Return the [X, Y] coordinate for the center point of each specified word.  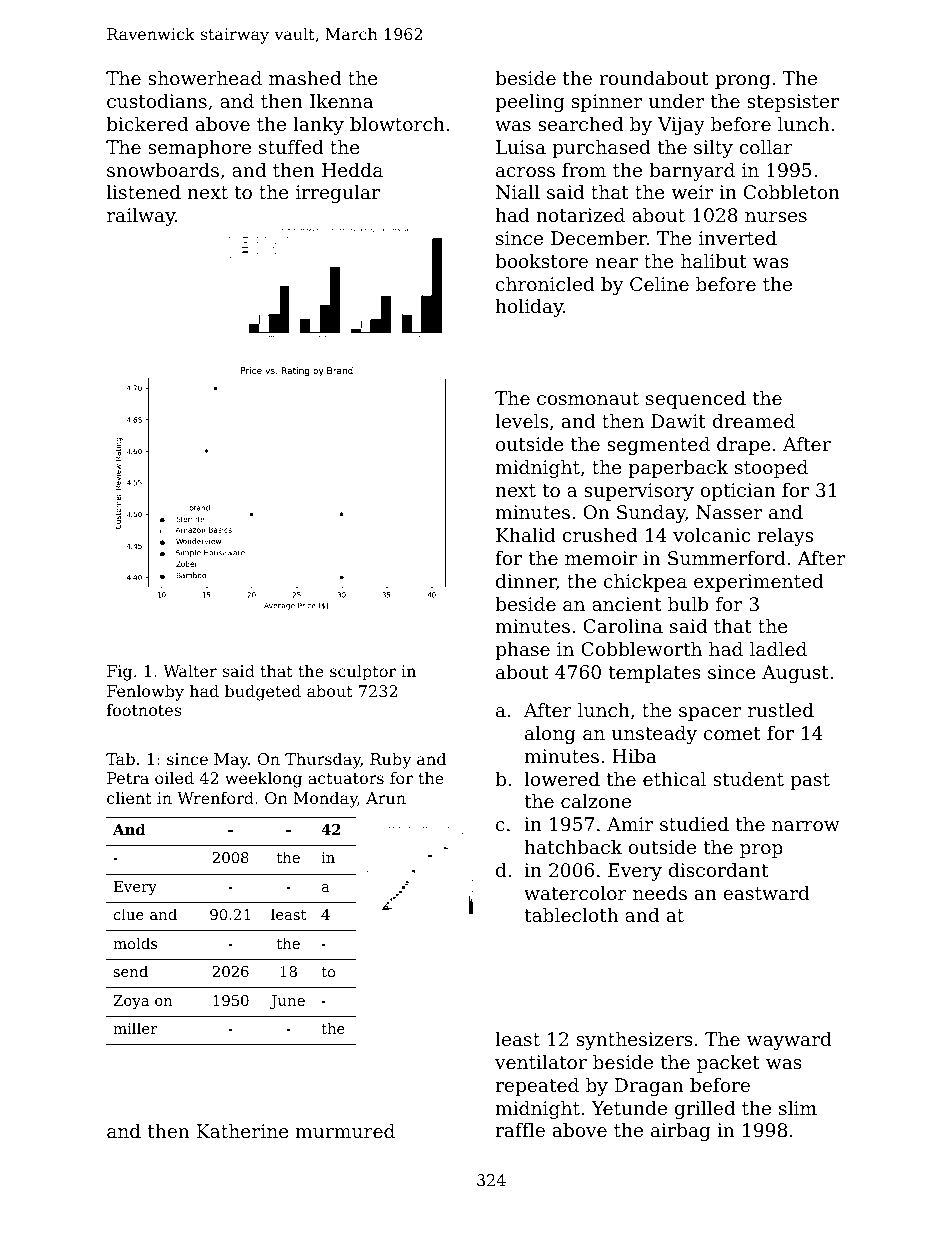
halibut [714, 261]
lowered [562, 779]
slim [798, 1108]
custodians [157, 101]
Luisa [521, 147]
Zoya [131, 1002]
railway [141, 217]
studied [694, 824]
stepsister [793, 103]
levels [521, 421]
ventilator [541, 1062]
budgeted [263, 693]
